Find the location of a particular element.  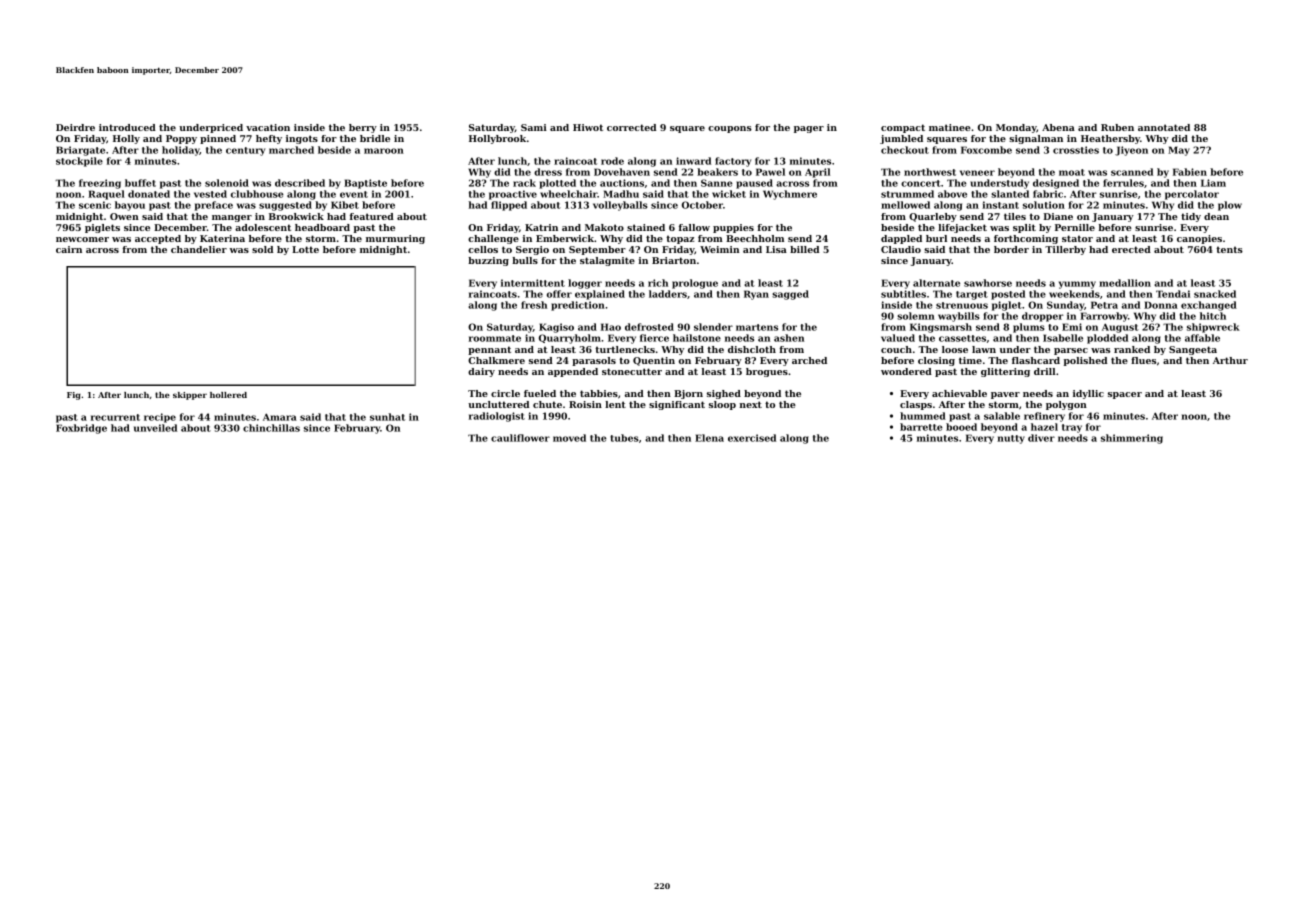

fresh is located at coordinates (534, 305).
